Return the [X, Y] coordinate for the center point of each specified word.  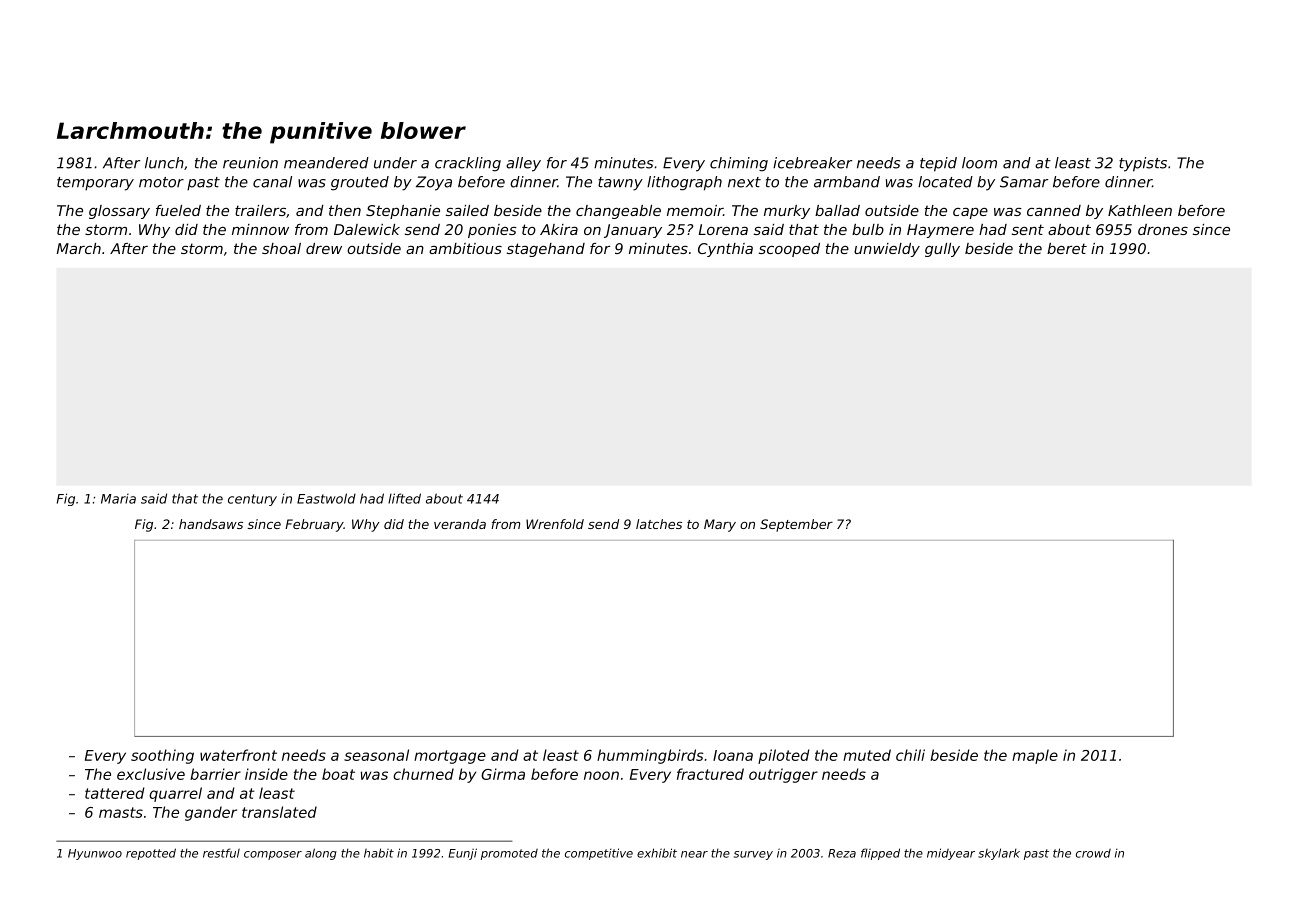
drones [1163, 229]
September [796, 525]
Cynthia [725, 250]
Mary [720, 525]
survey [753, 855]
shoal [281, 248]
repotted [151, 854]
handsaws [211, 524]
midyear [951, 854]
